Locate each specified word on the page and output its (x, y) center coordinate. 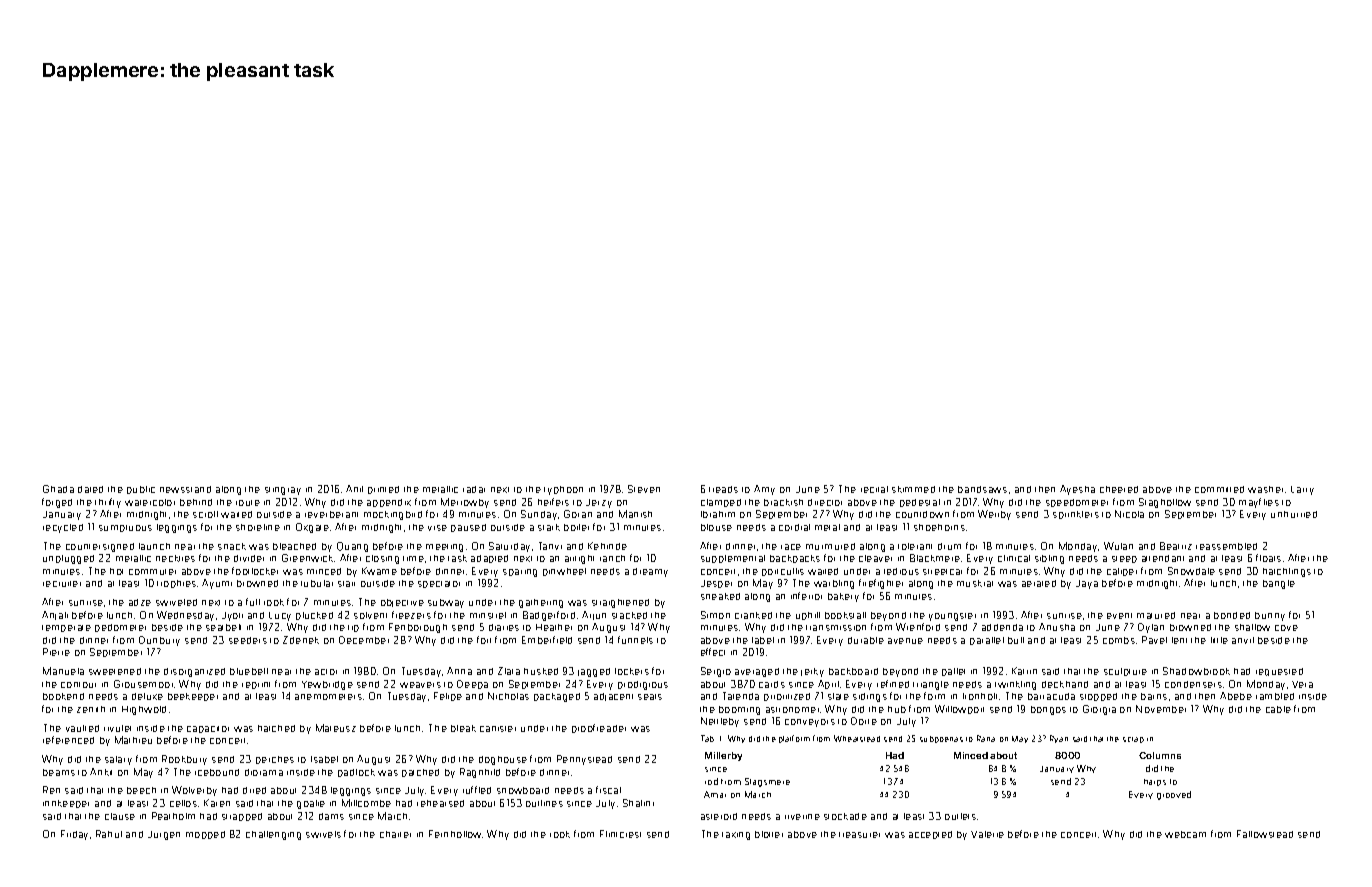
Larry (1302, 490)
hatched (276, 728)
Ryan (1059, 739)
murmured (830, 546)
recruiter (62, 584)
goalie (311, 804)
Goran (578, 514)
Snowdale (1191, 571)
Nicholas (508, 696)
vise (437, 528)
